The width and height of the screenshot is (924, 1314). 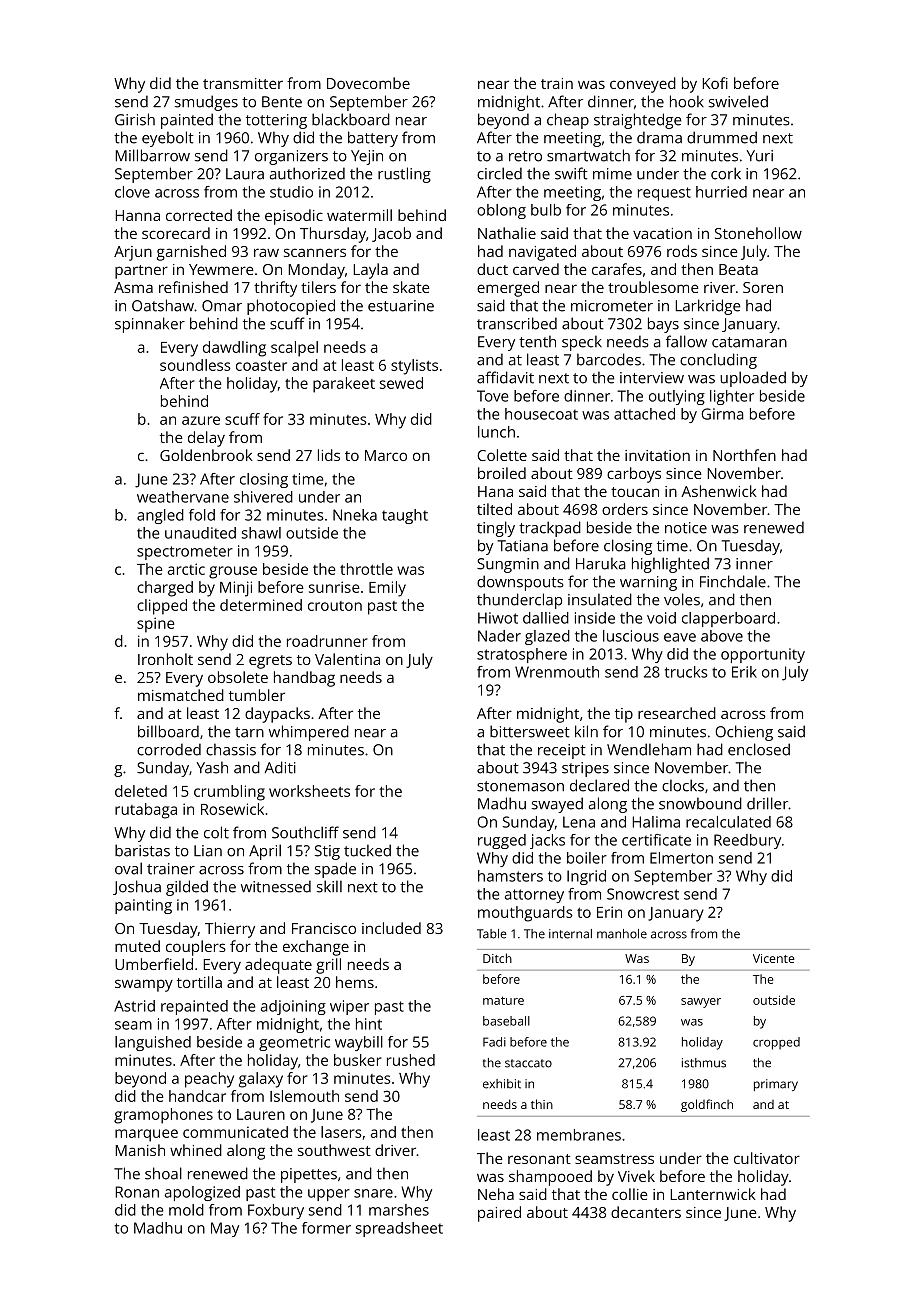 What do you see at coordinates (767, 1158) in the screenshot?
I see `cultivator` at bounding box center [767, 1158].
